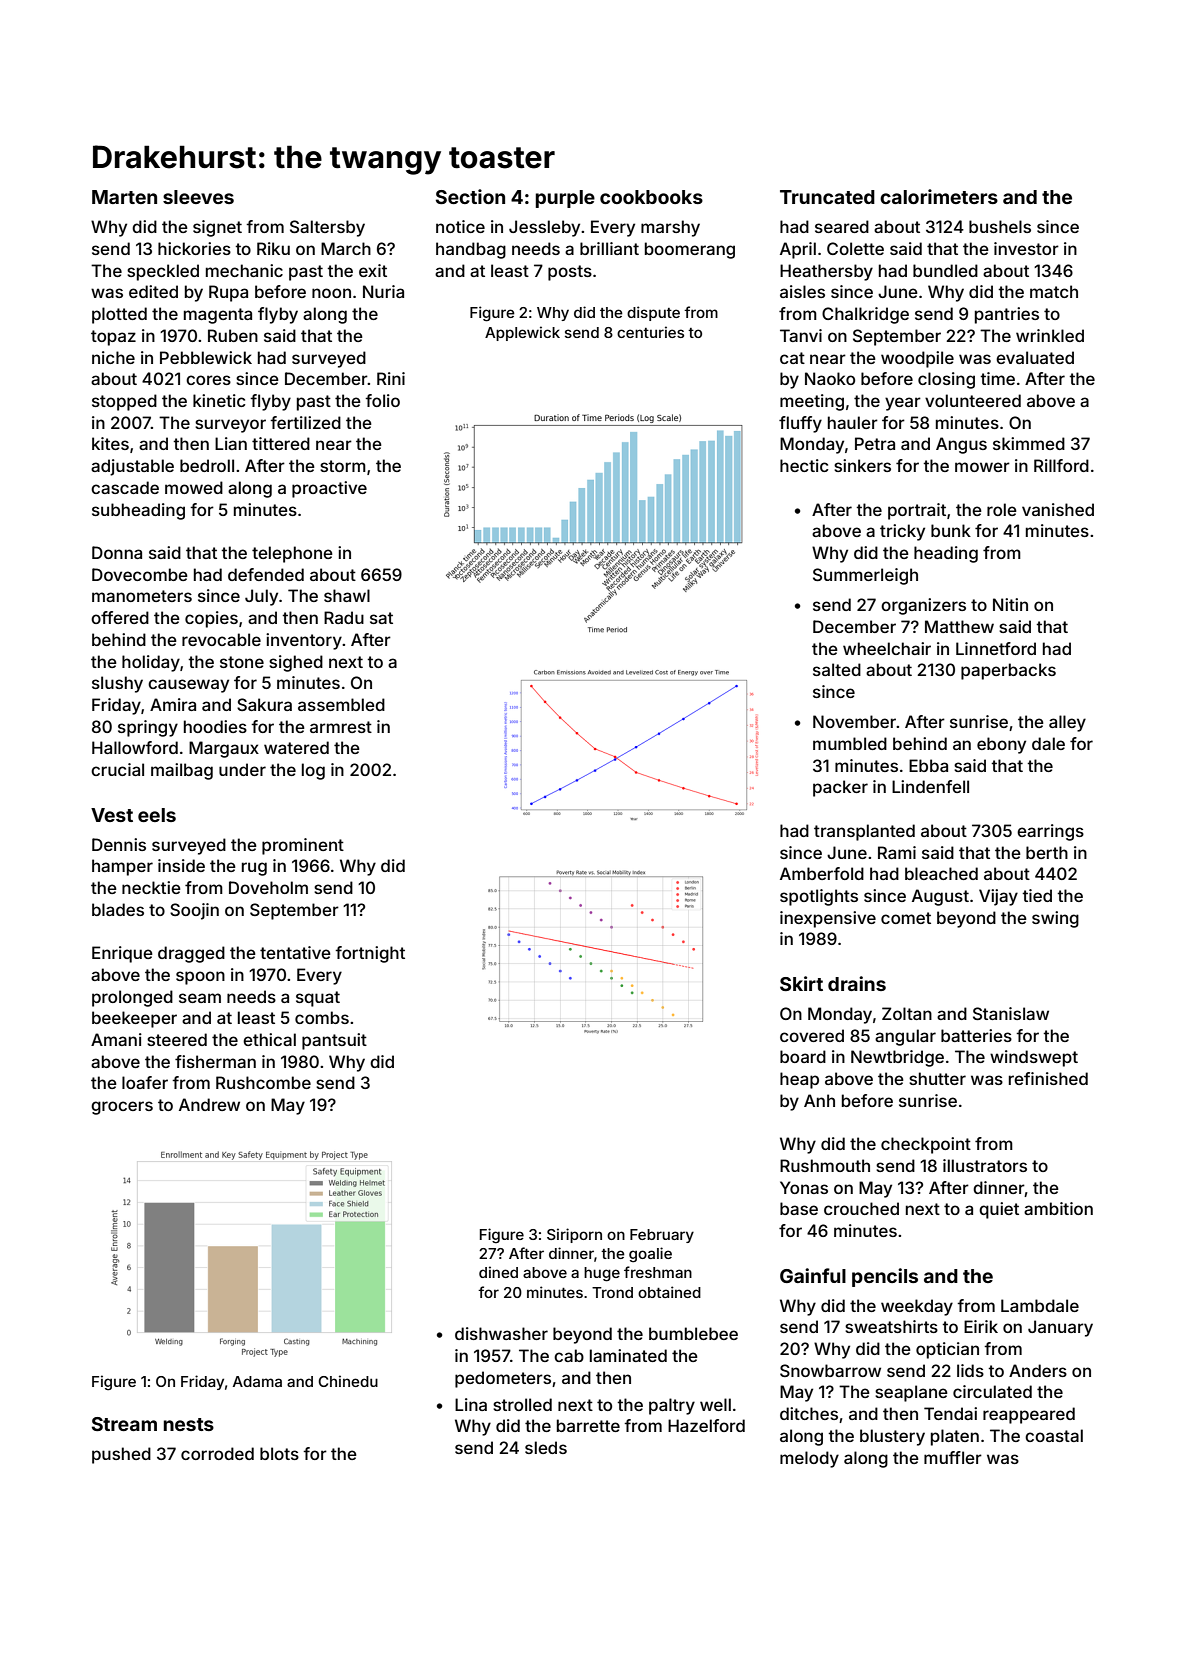 The height and width of the screenshot is (1680, 1188). I want to click on bushels, so click(1000, 226).
